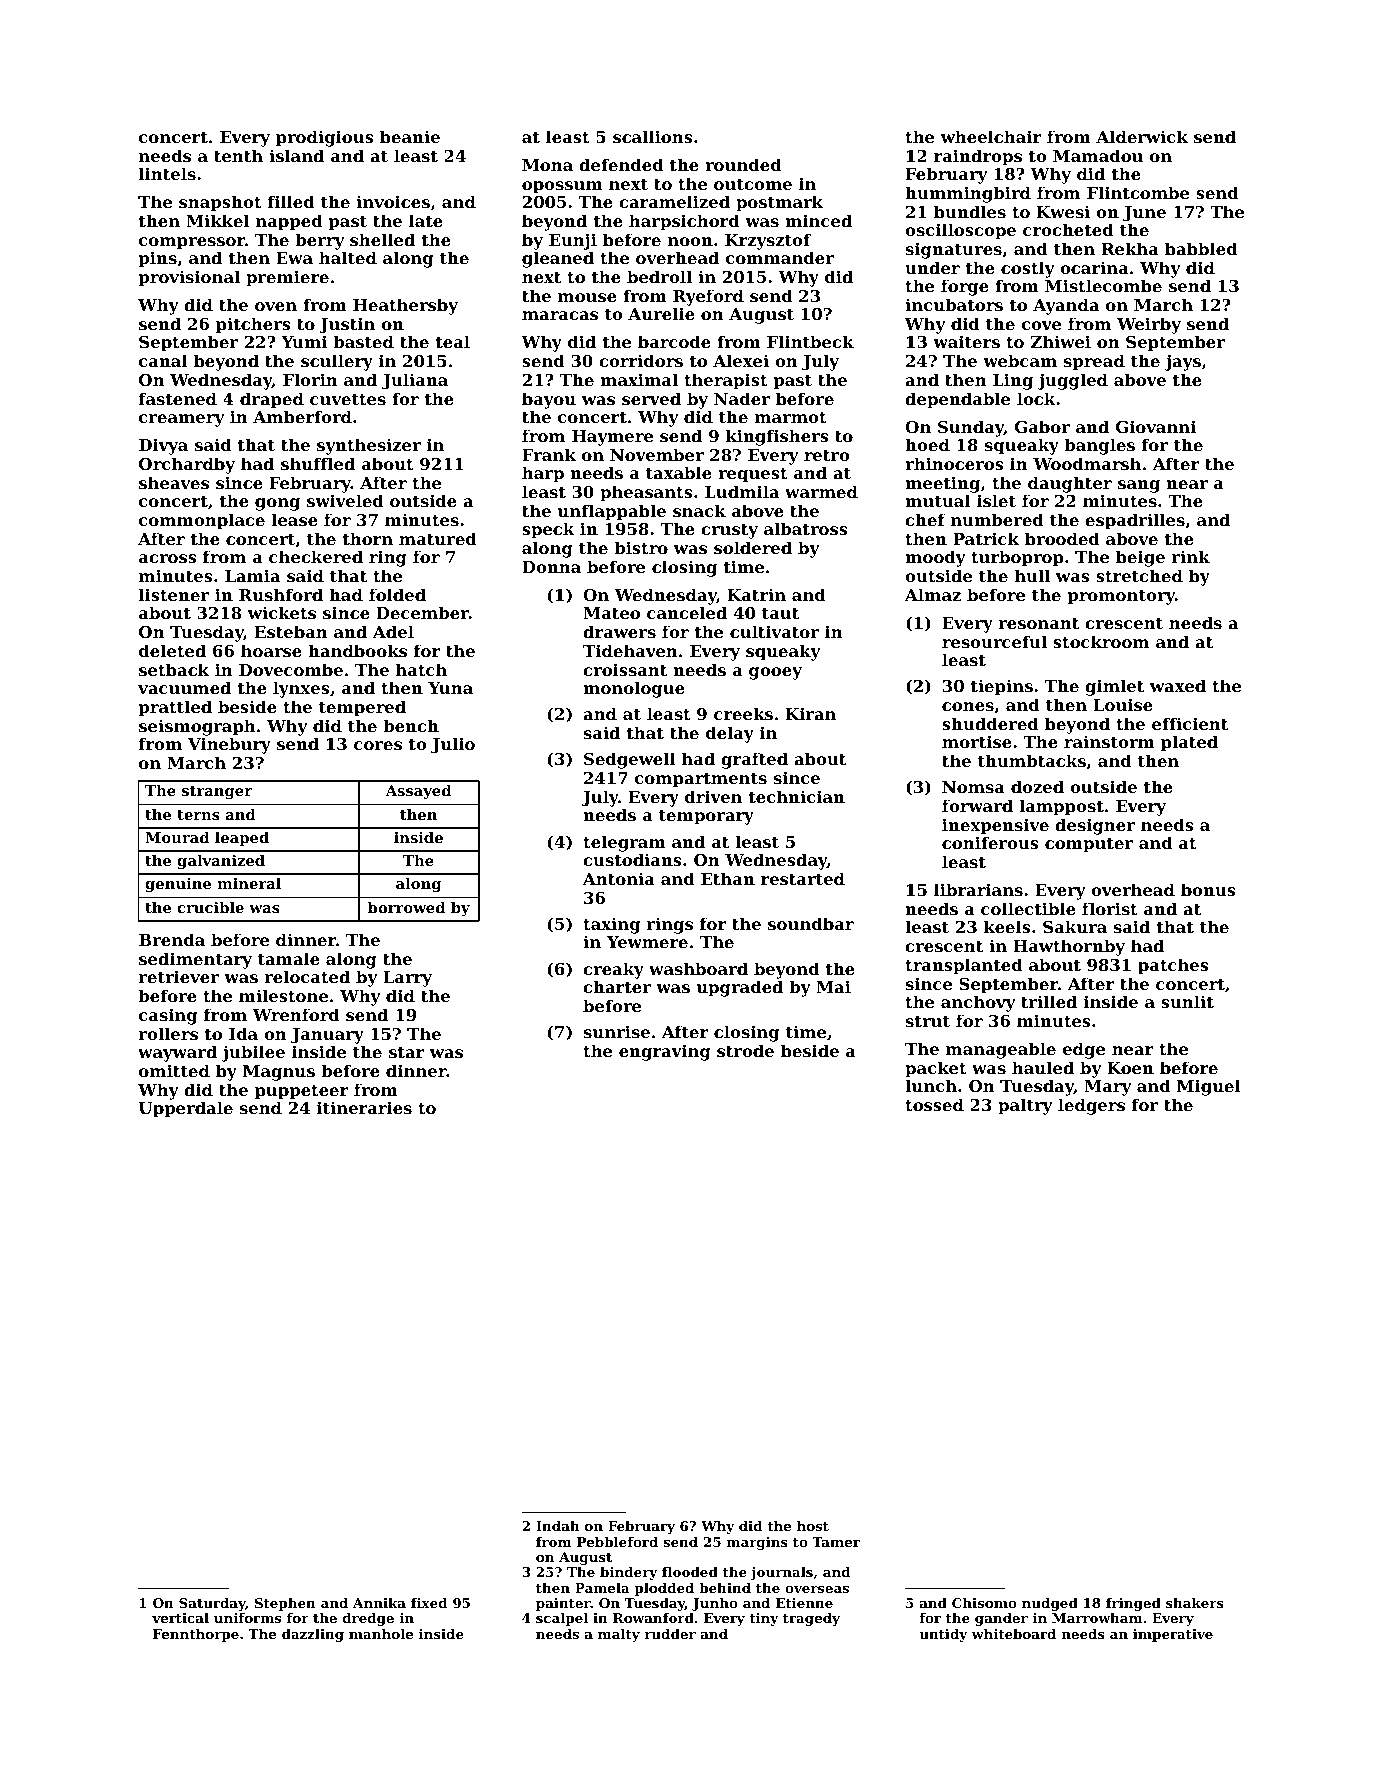 This document has height=1791, width=1384. Describe the element at coordinates (558, 1526) in the document. I see `Indah` at that location.
